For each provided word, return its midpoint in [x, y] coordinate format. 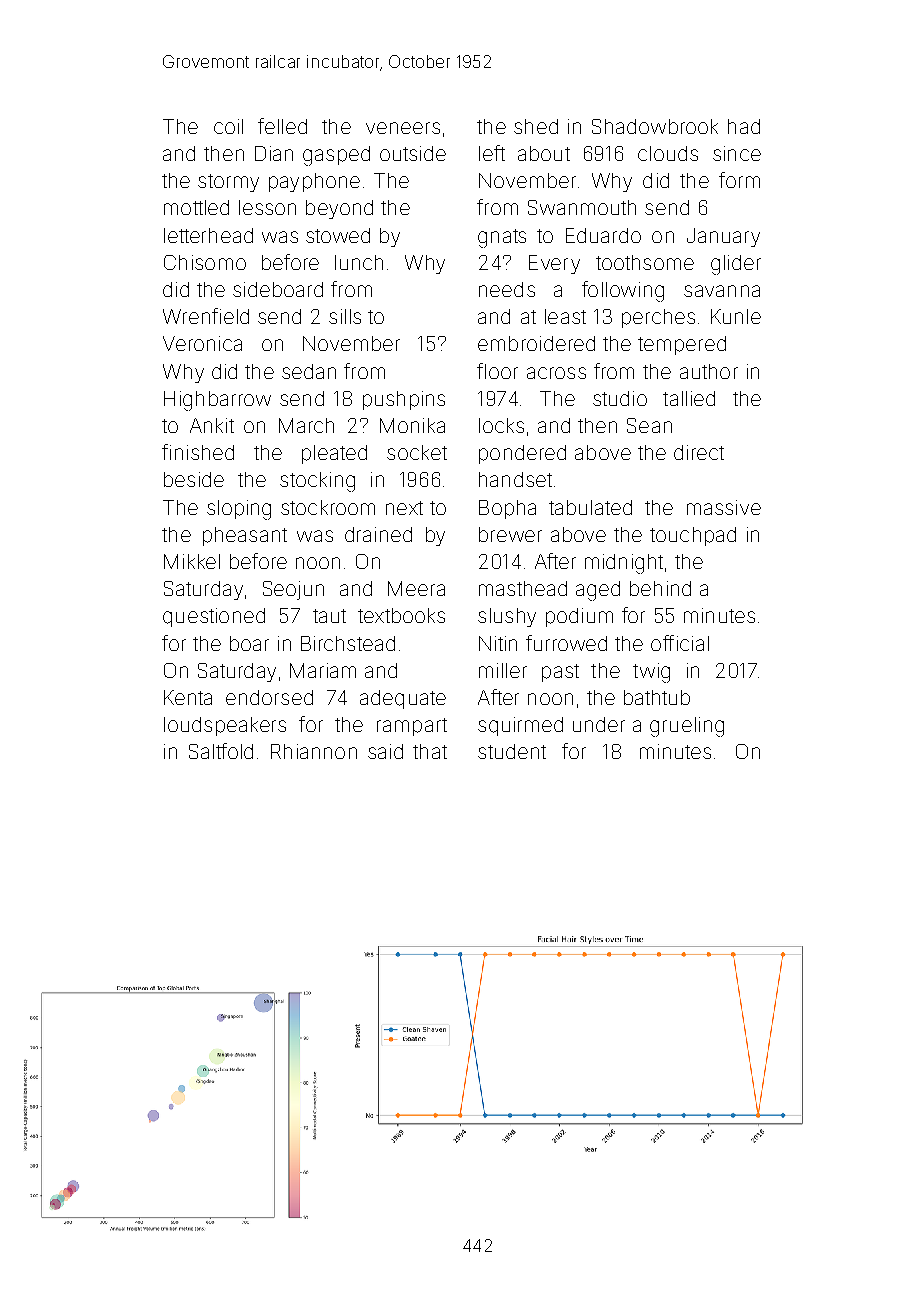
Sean [649, 425]
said [385, 751]
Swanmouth [582, 207]
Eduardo [603, 235]
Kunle [736, 316]
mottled [196, 207]
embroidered [536, 343]
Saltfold [221, 751]
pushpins [404, 400]
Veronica [202, 343]
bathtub [657, 697]
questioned [214, 617]
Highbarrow [217, 401]
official [680, 643]
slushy [507, 617]
